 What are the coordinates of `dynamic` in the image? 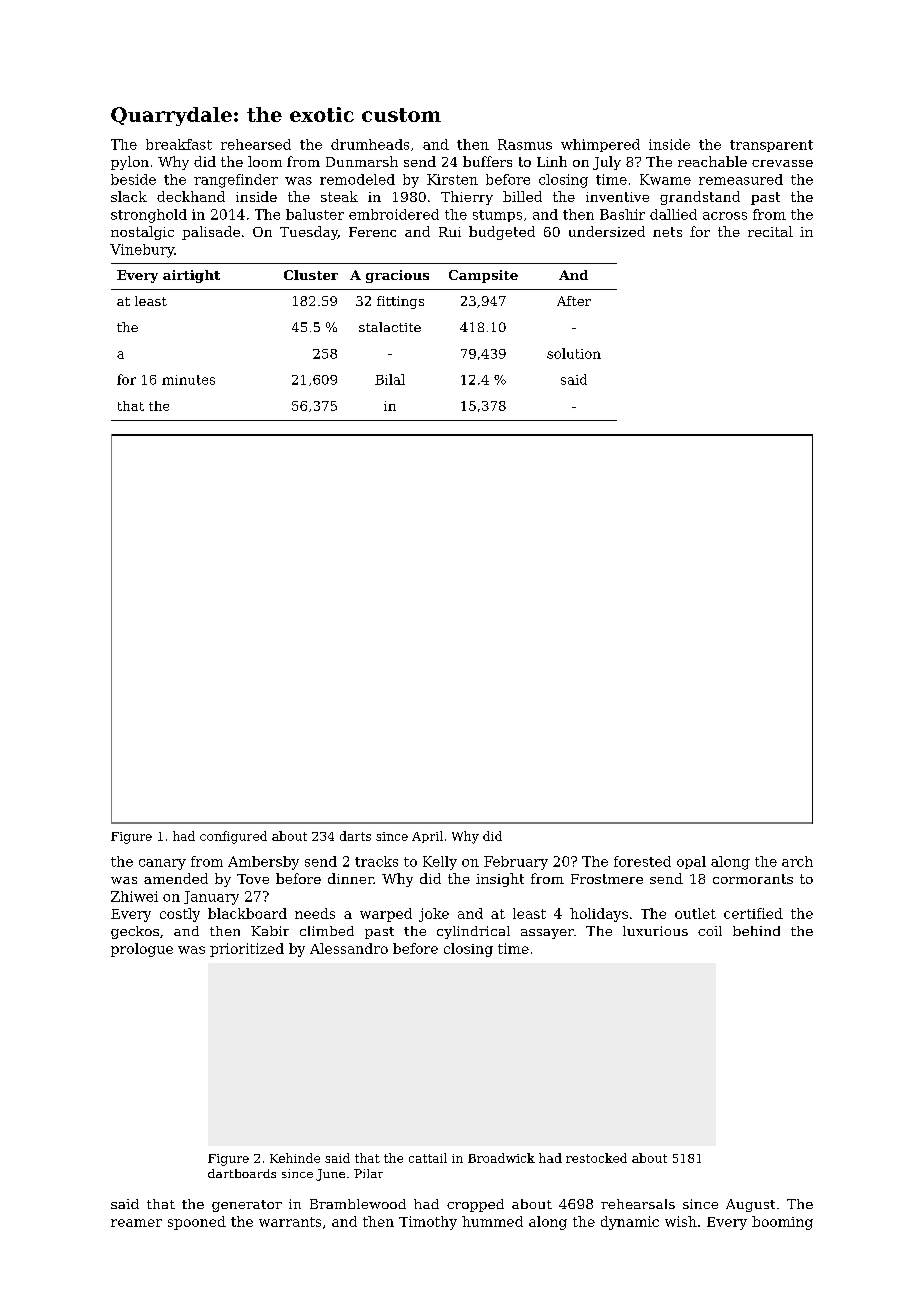 It's located at (630, 1223).
